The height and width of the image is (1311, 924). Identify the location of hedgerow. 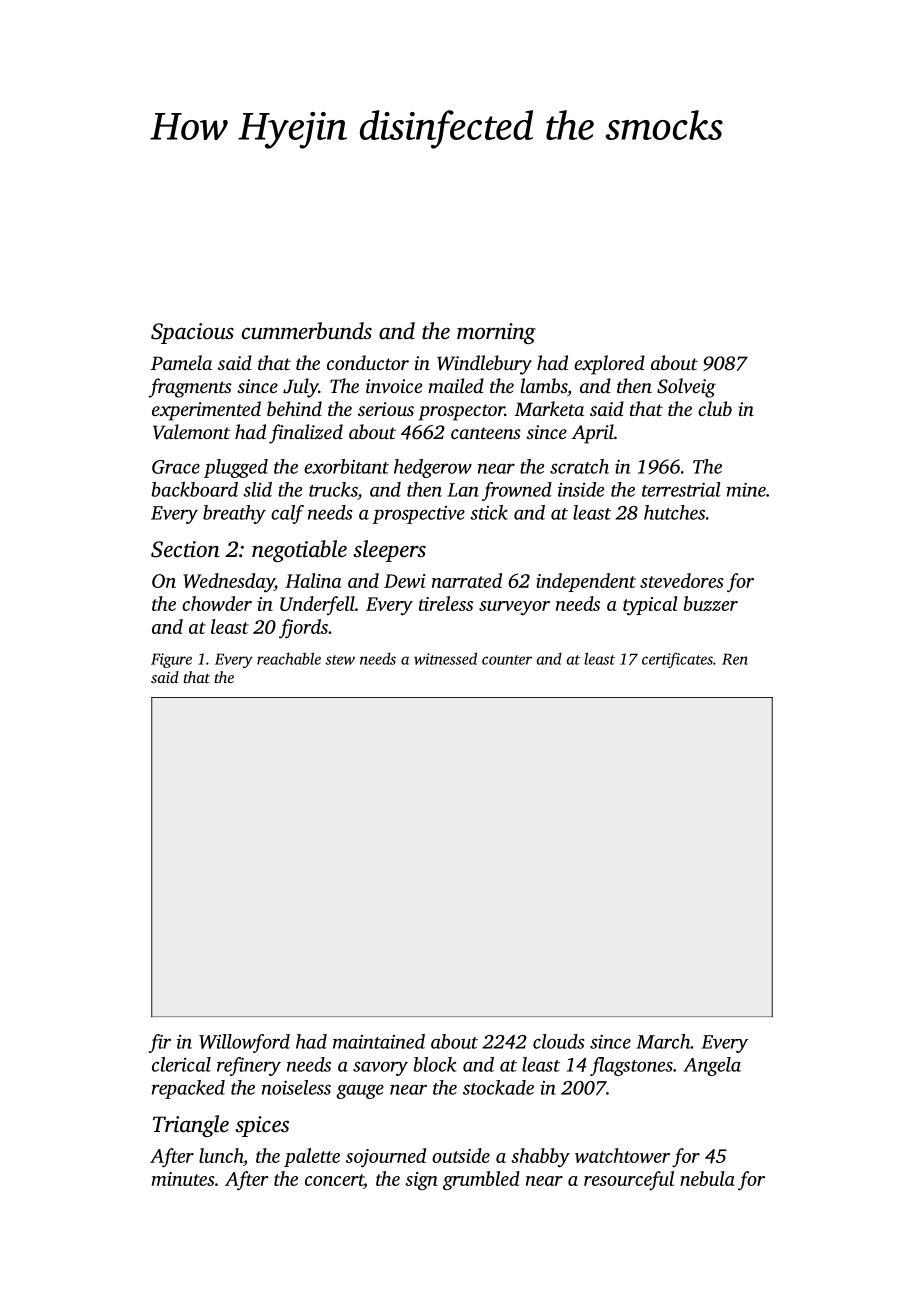
(433, 468).
